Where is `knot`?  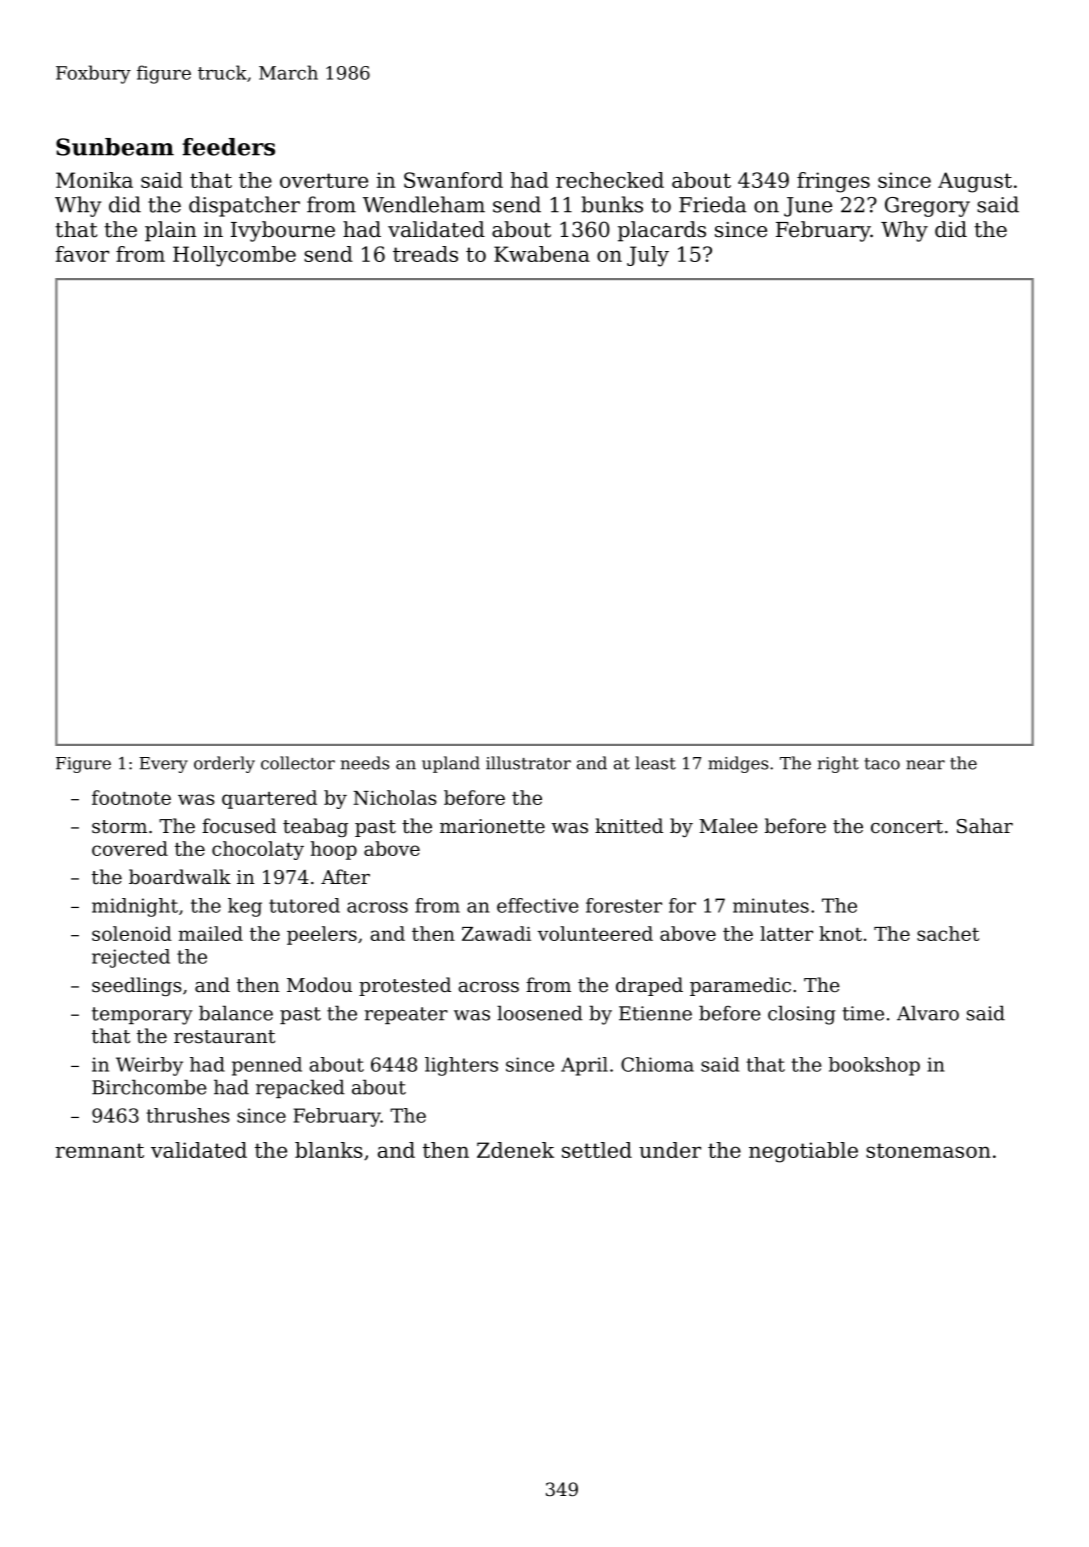 knot is located at coordinates (840, 933).
